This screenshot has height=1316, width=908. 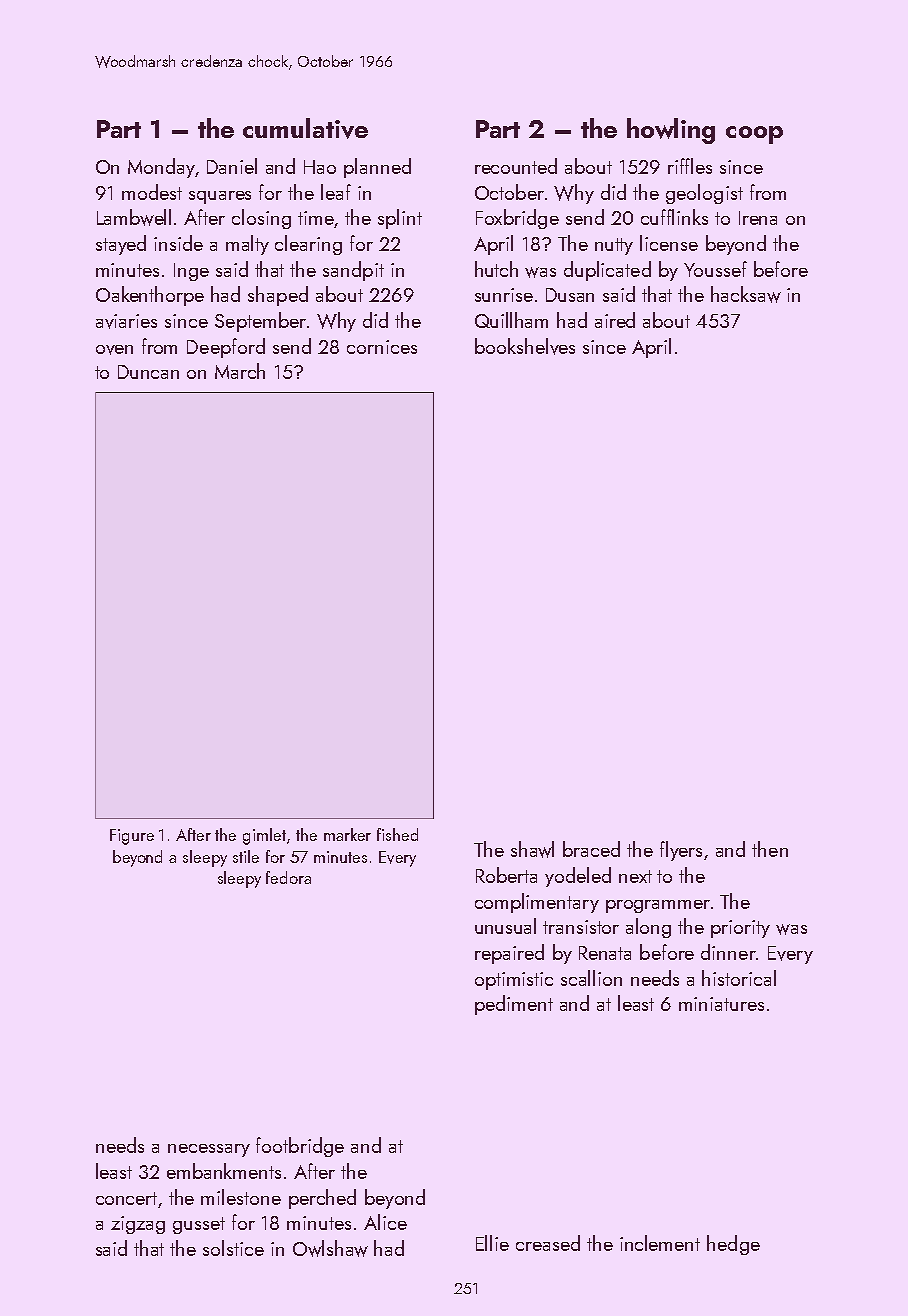 What do you see at coordinates (740, 929) in the screenshot?
I see `priority` at bounding box center [740, 929].
